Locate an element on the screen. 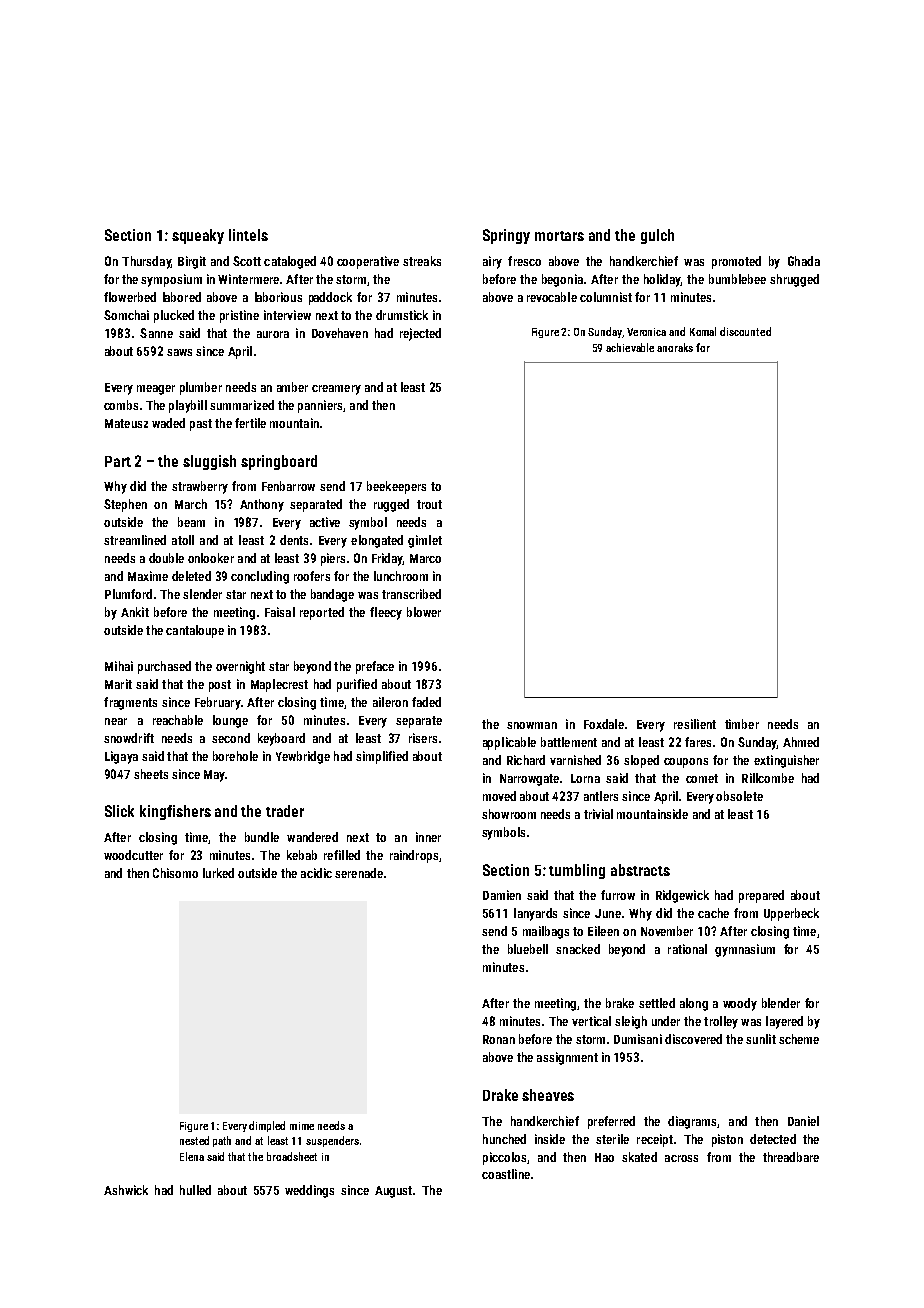 The width and height of the screenshot is (924, 1308). overnight is located at coordinates (240, 667).
